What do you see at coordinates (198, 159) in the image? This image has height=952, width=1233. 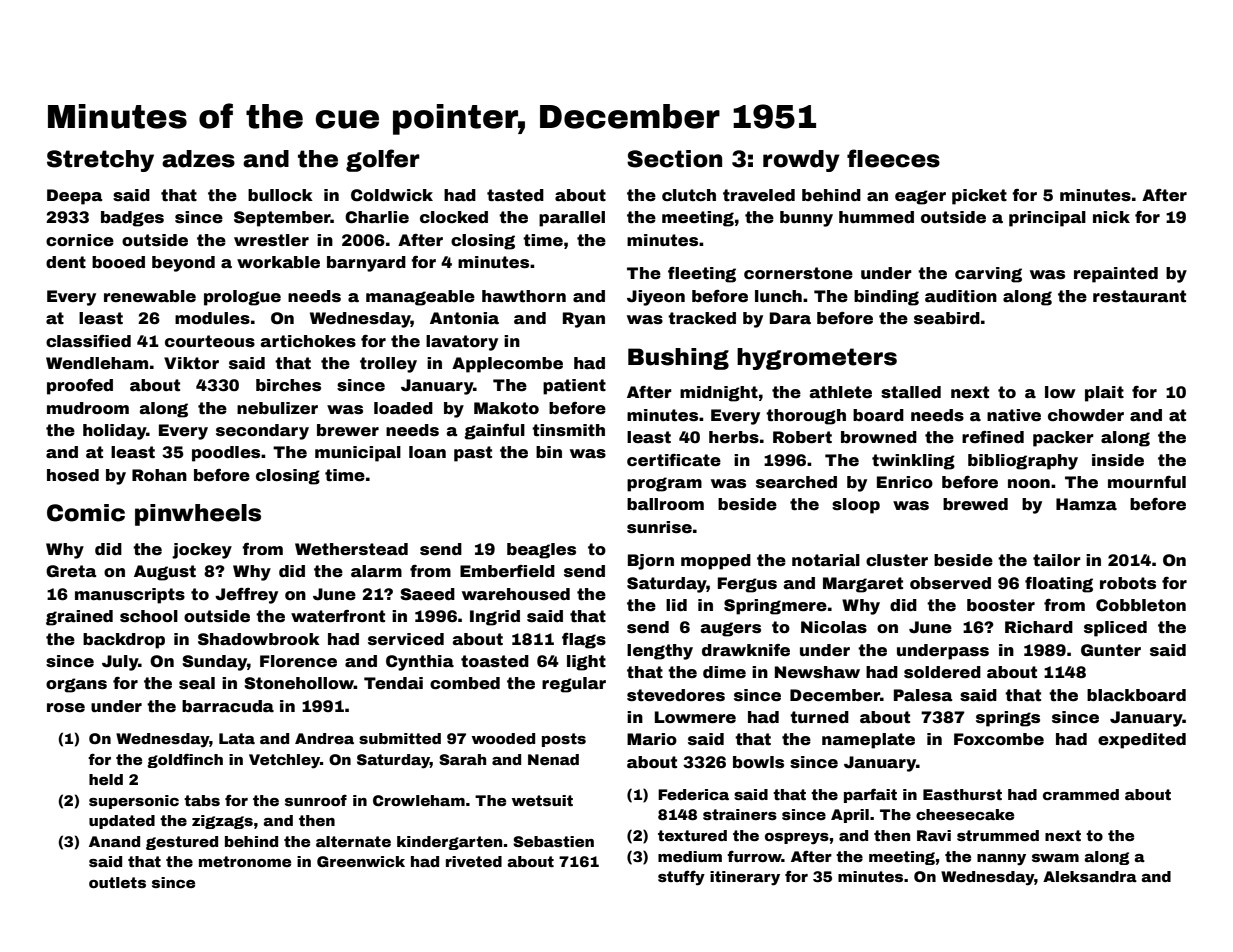 I see `adzes` at bounding box center [198, 159].
